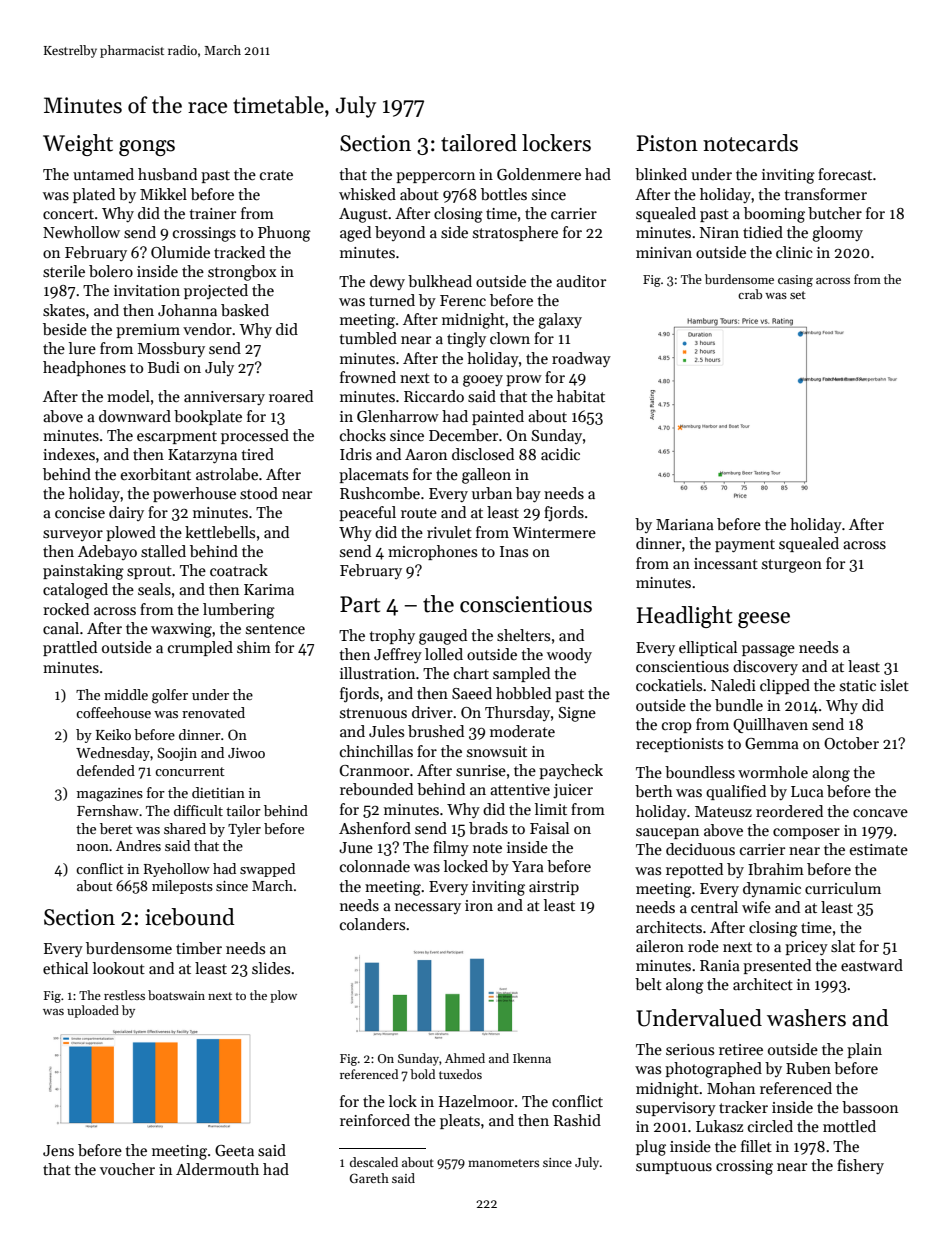 Image resolution: width=952 pixels, height=1233 pixels. What do you see at coordinates (80, 512) in the screenshot?
I see `concise` at bounding box center [80, 512].
